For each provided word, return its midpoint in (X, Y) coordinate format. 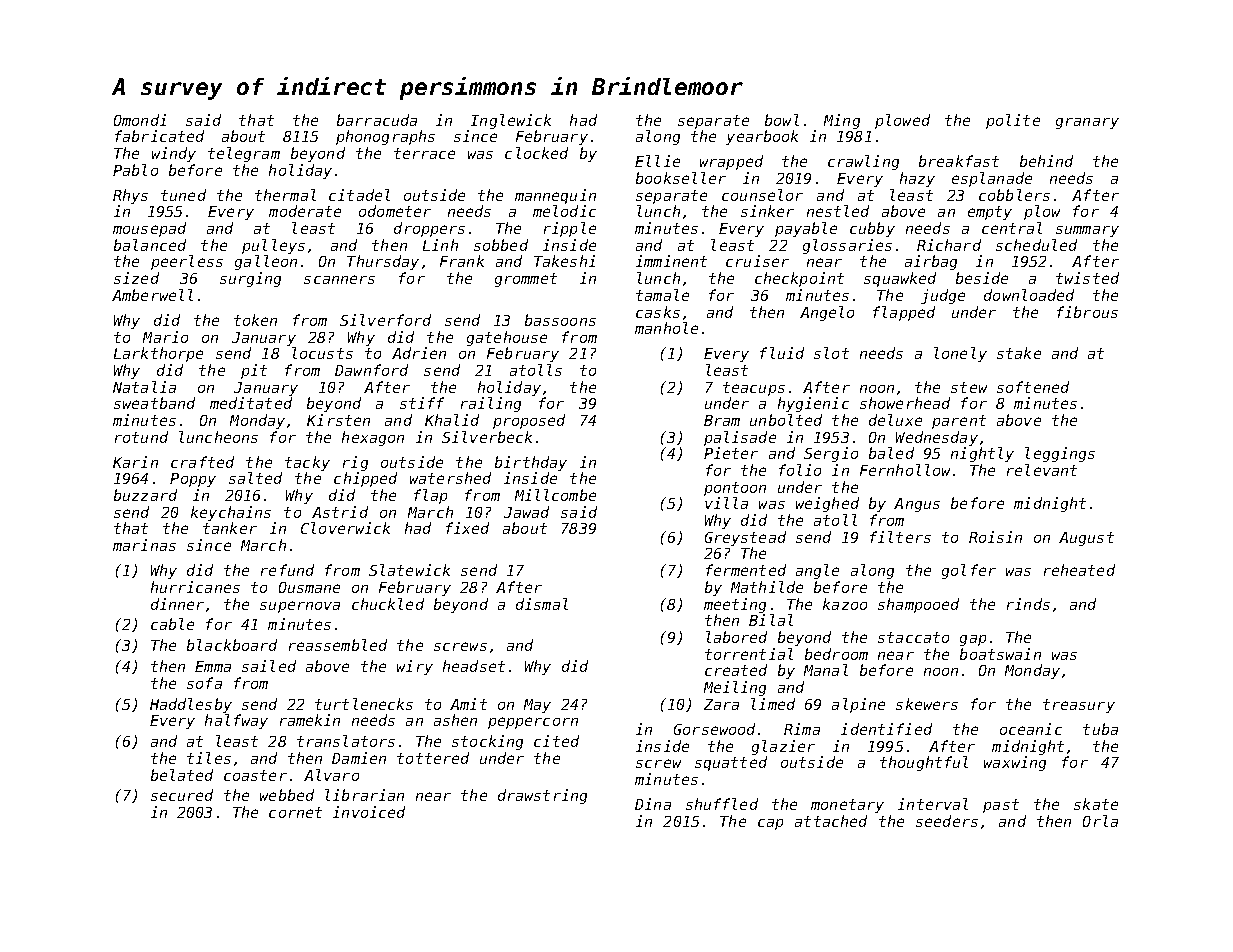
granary (1087, 123)
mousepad (149, 229)
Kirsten (338, 420)
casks (658, 312)
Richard (949, 245)
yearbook (762, 137)
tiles (209, 758)
